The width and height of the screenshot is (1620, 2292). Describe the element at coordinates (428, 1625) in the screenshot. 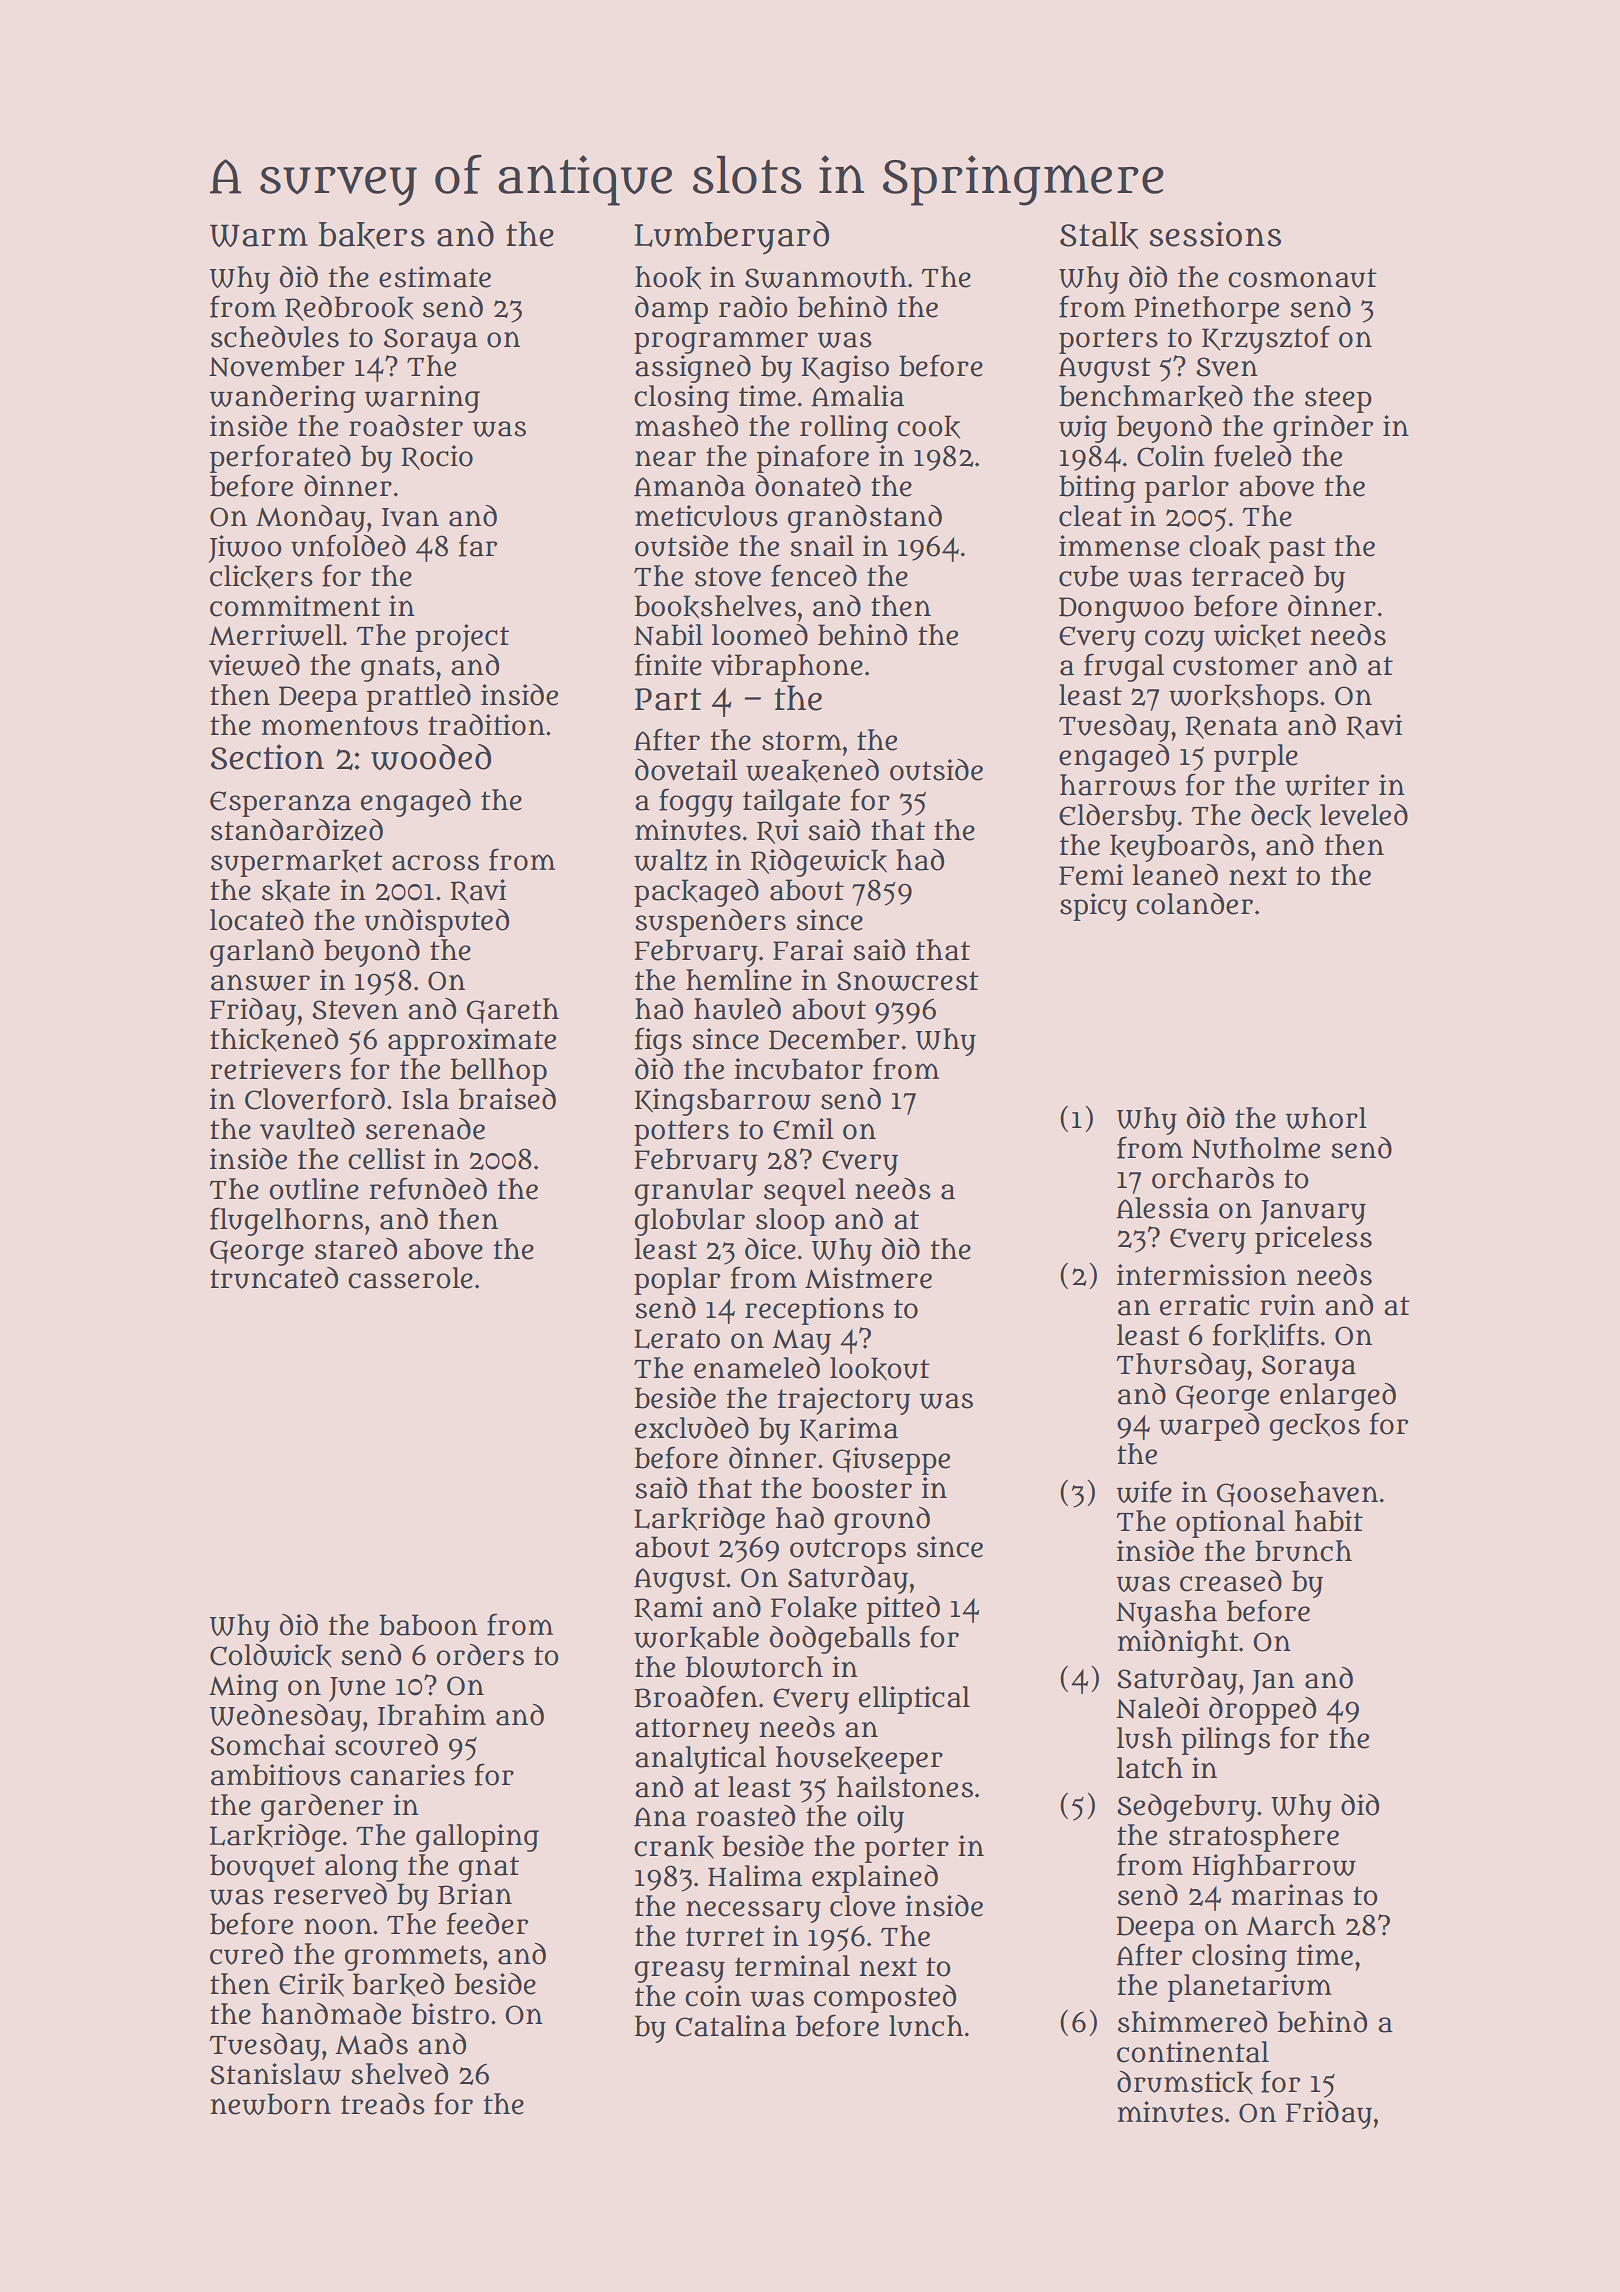

I see `baboon` at that location.
